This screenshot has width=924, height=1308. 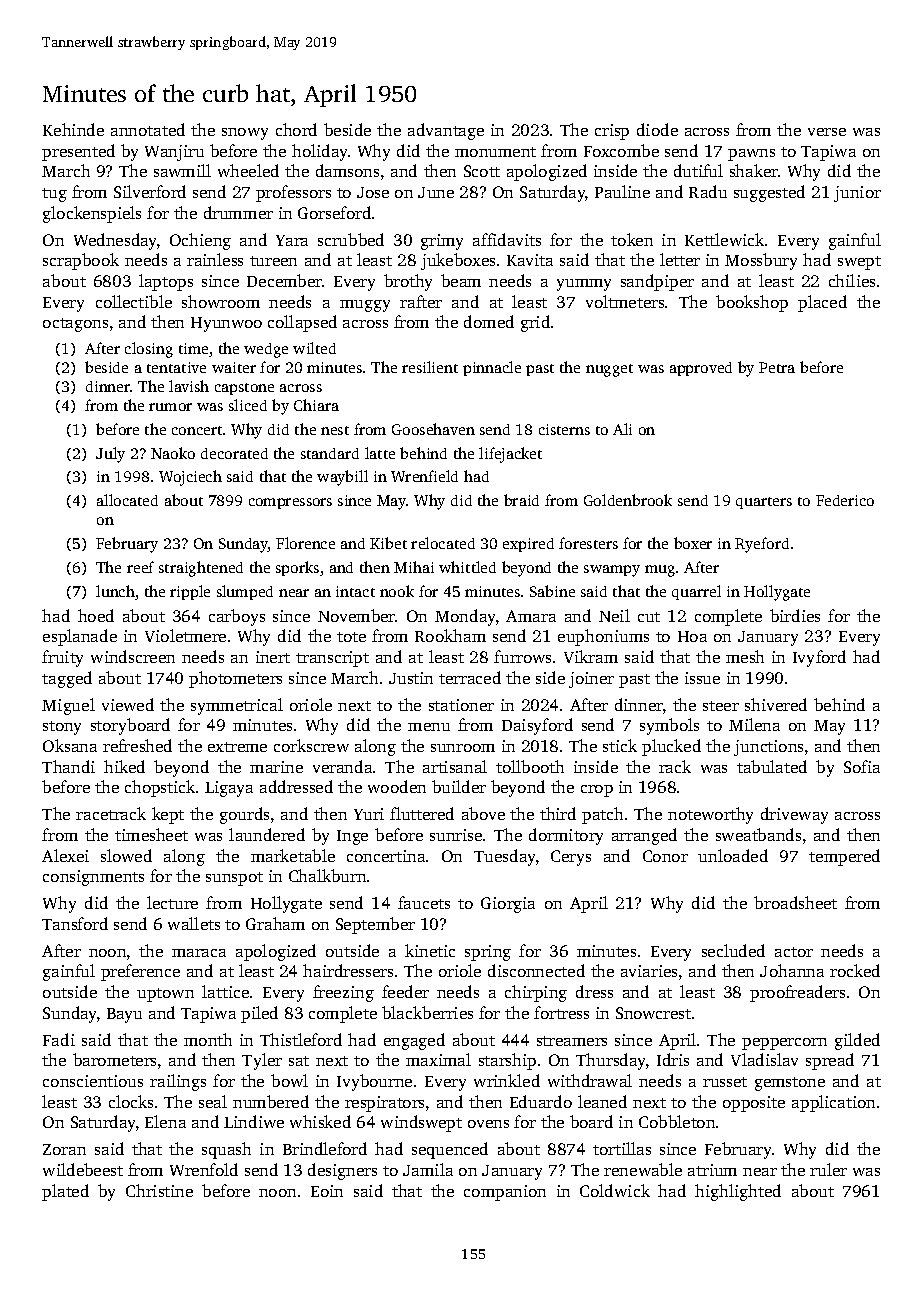 What do you see at coordinates (245, 134) in the screenshot?
I see `snowy` at bounding box center [245, 134].
